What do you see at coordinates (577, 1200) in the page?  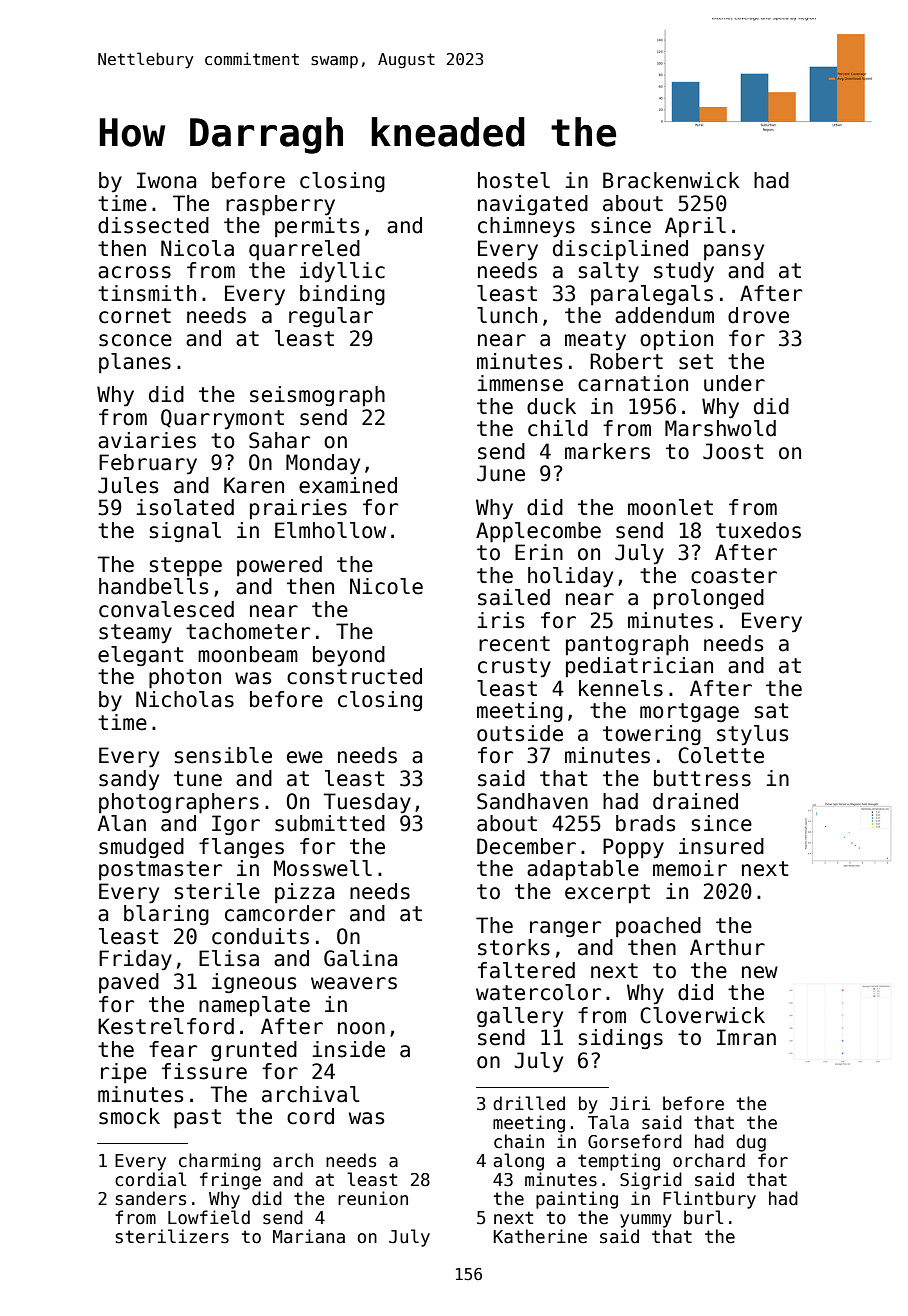 I see `painting` at bounding box center [577, 1200].
